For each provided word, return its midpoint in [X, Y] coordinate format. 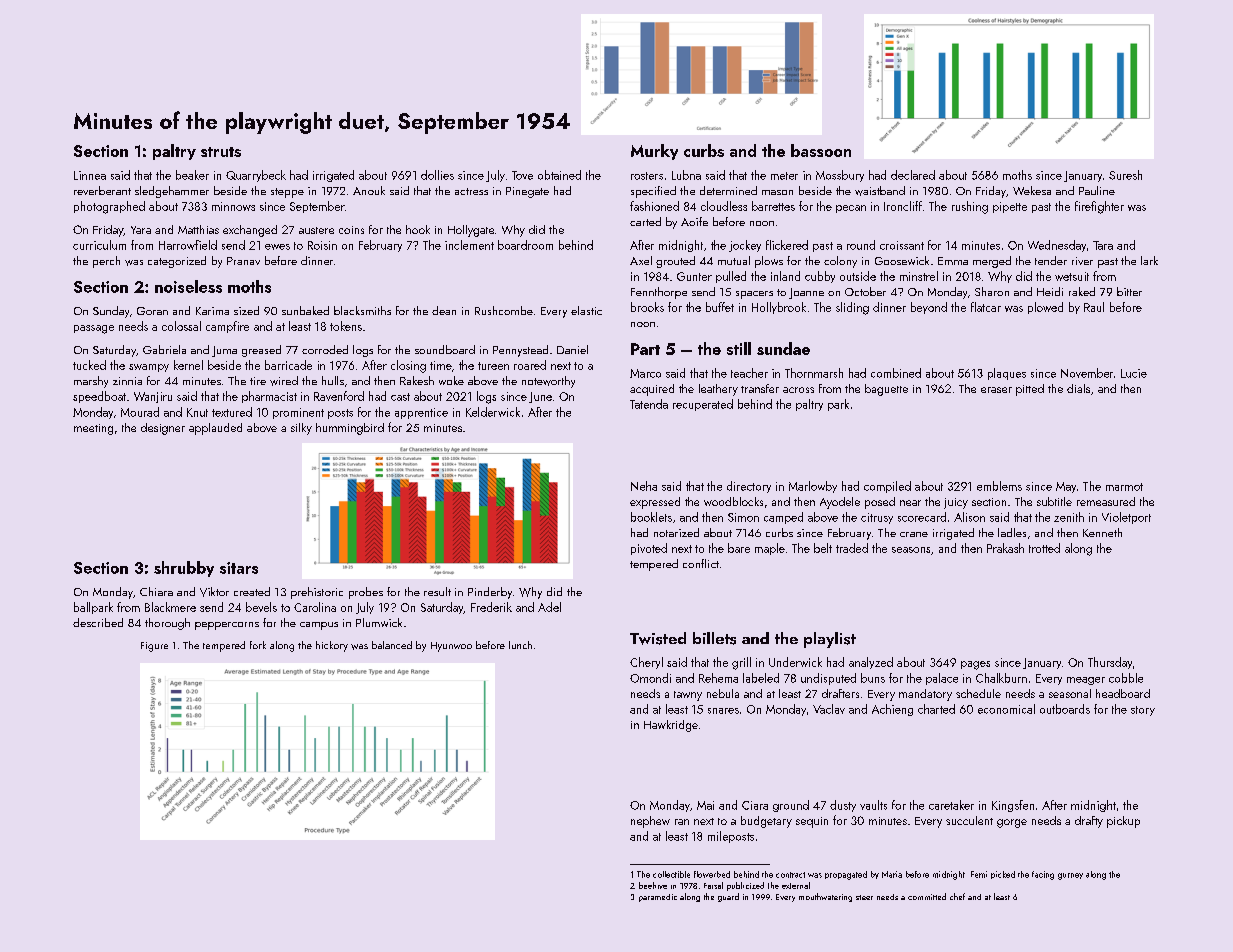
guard [728, 897]
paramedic [658, 898]
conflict [701, 563]
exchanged [250, 231]
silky [301, 429]
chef [957, 896]
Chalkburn [1001, 678]
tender [1051, 260]
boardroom [525, 245]
